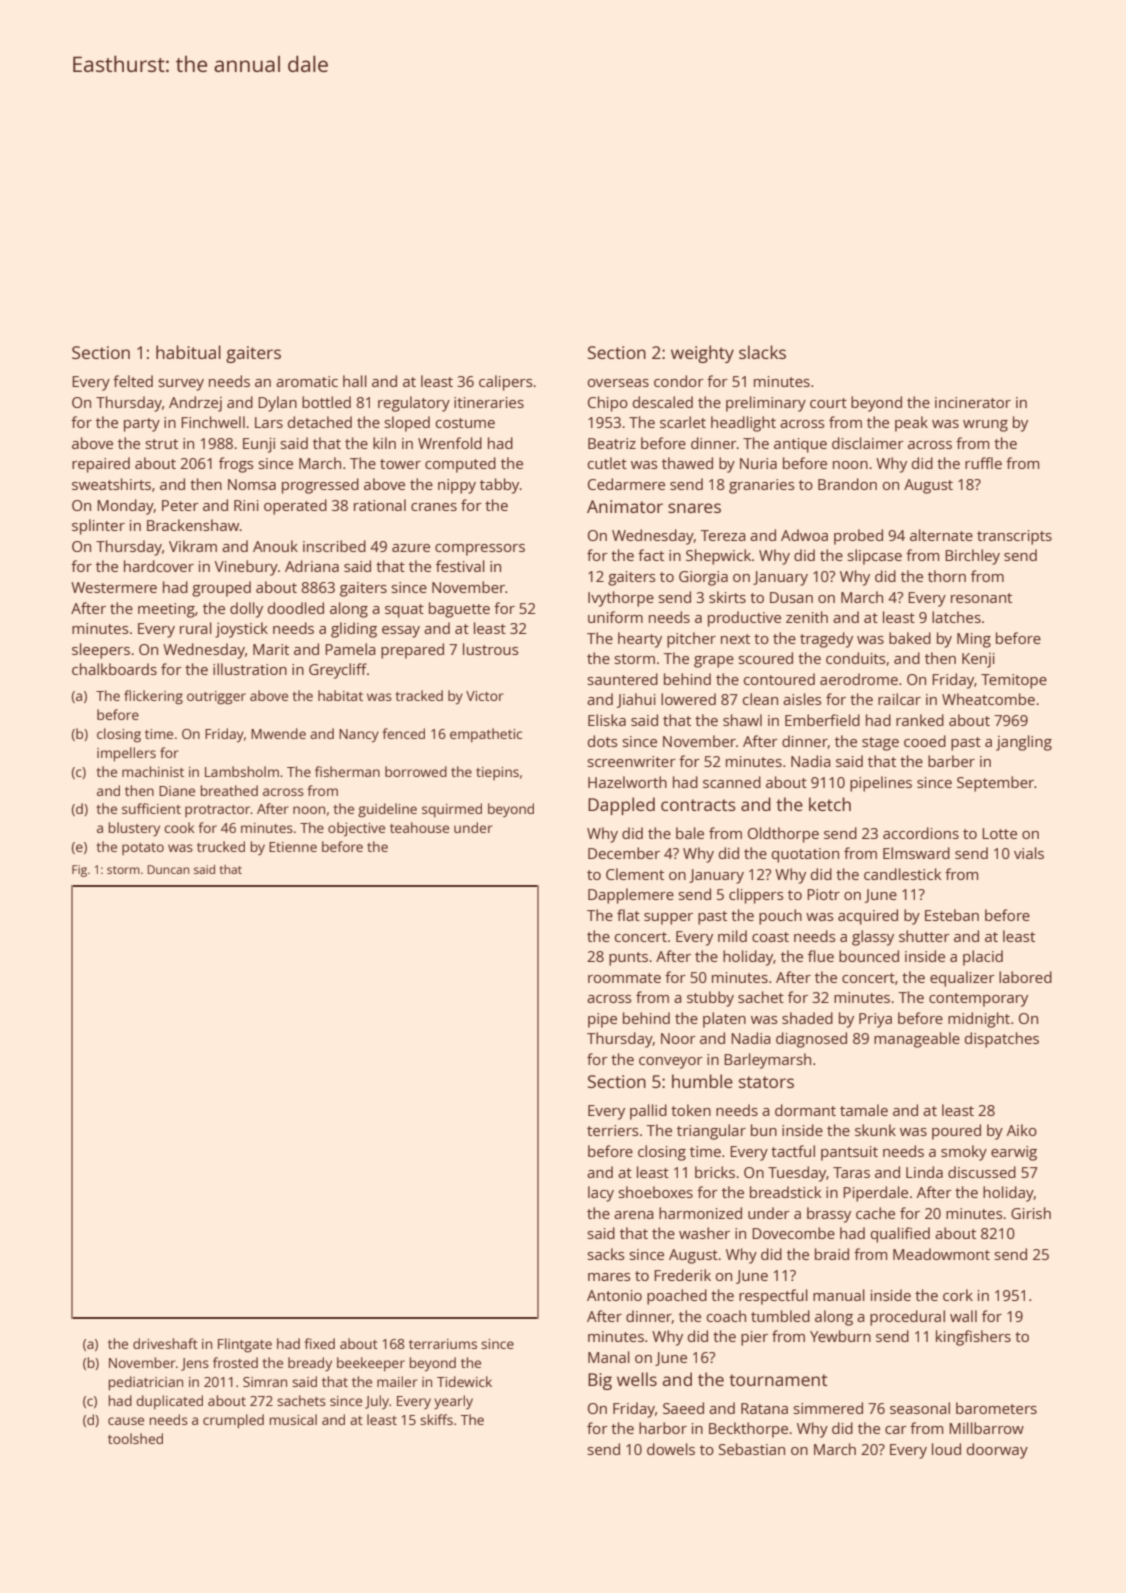 The image size is (1126, 1593). I want to click on hall, so click(355, 381).
